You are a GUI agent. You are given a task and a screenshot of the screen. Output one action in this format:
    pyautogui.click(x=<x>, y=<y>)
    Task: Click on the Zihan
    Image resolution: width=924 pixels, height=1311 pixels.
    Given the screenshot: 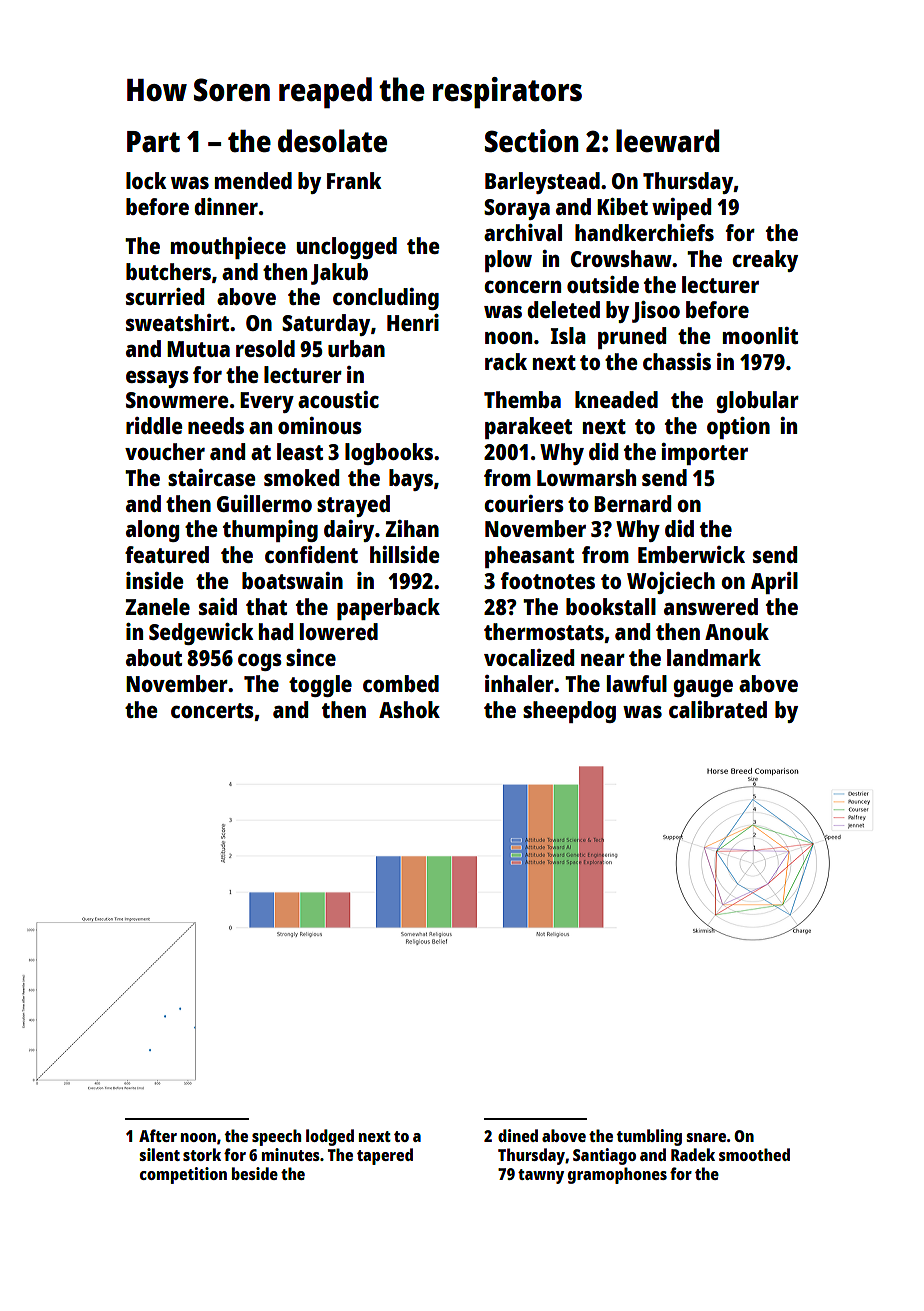 What is the action you would take?
    pyautogui.click(x=412, y=528)
